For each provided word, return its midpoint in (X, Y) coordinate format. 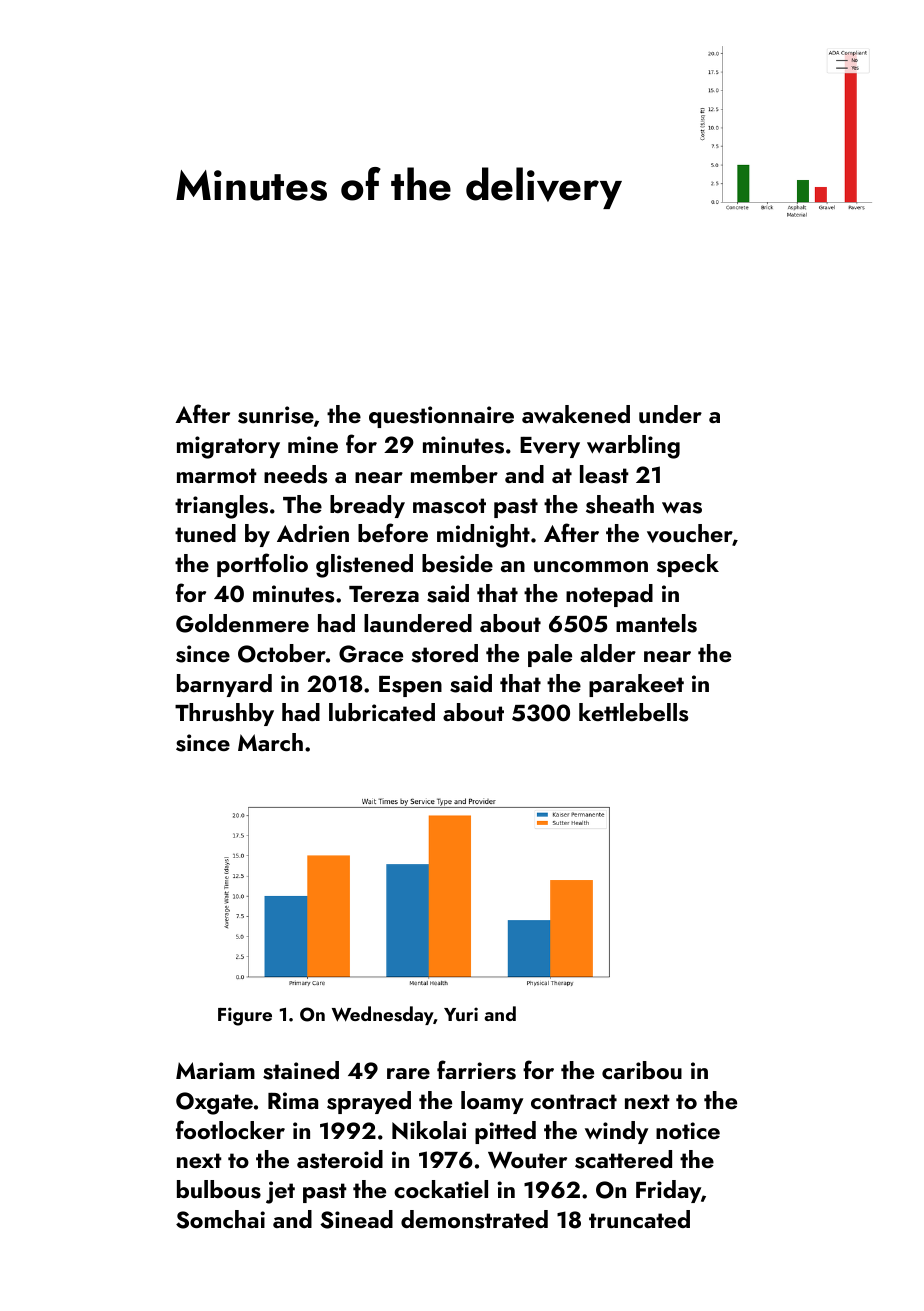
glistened (364, 566)
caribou (642, 1070)
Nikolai (429, 1130)
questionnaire (441, 417)
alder (608, 653)
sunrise (276, 415)
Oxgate (214, 1103)
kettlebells (633, 712)
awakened (576, 414)
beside (457, 563)
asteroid (340, 1159)
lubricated (382, 712)
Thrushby (224, 714)
